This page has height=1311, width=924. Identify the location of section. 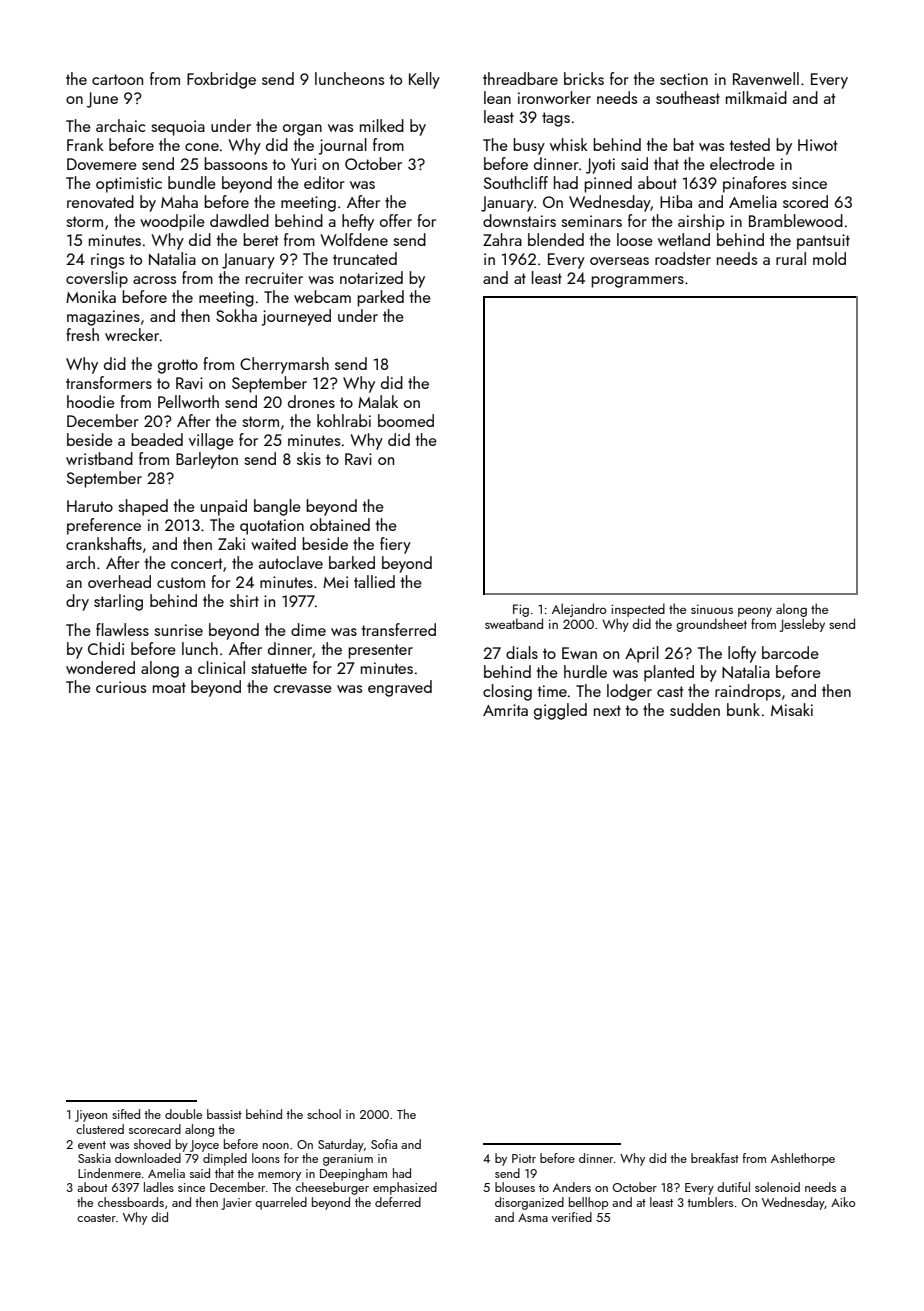
(684, 79).
